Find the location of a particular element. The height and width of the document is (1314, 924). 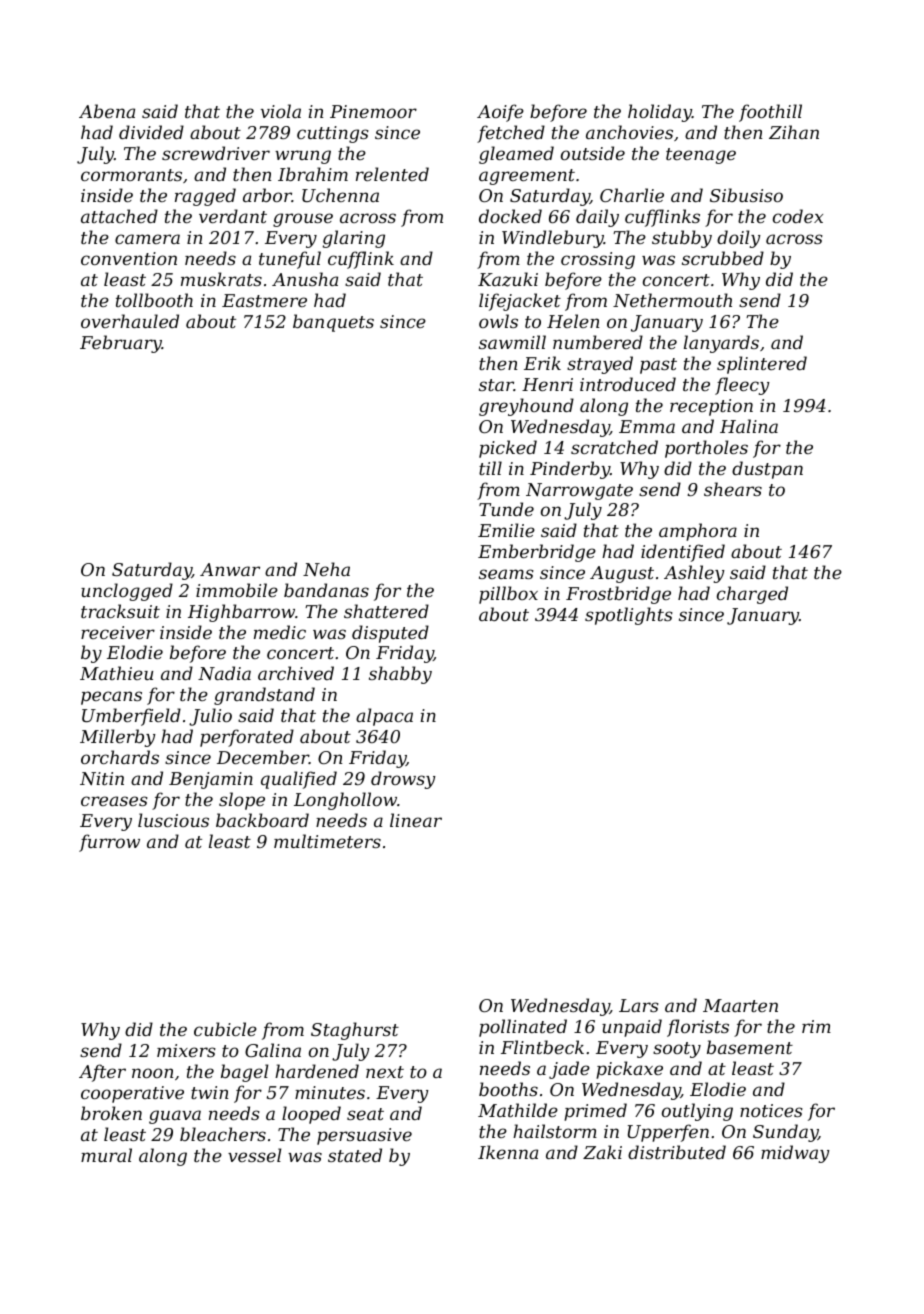

Aoife is located at coordinates (500, 113).
